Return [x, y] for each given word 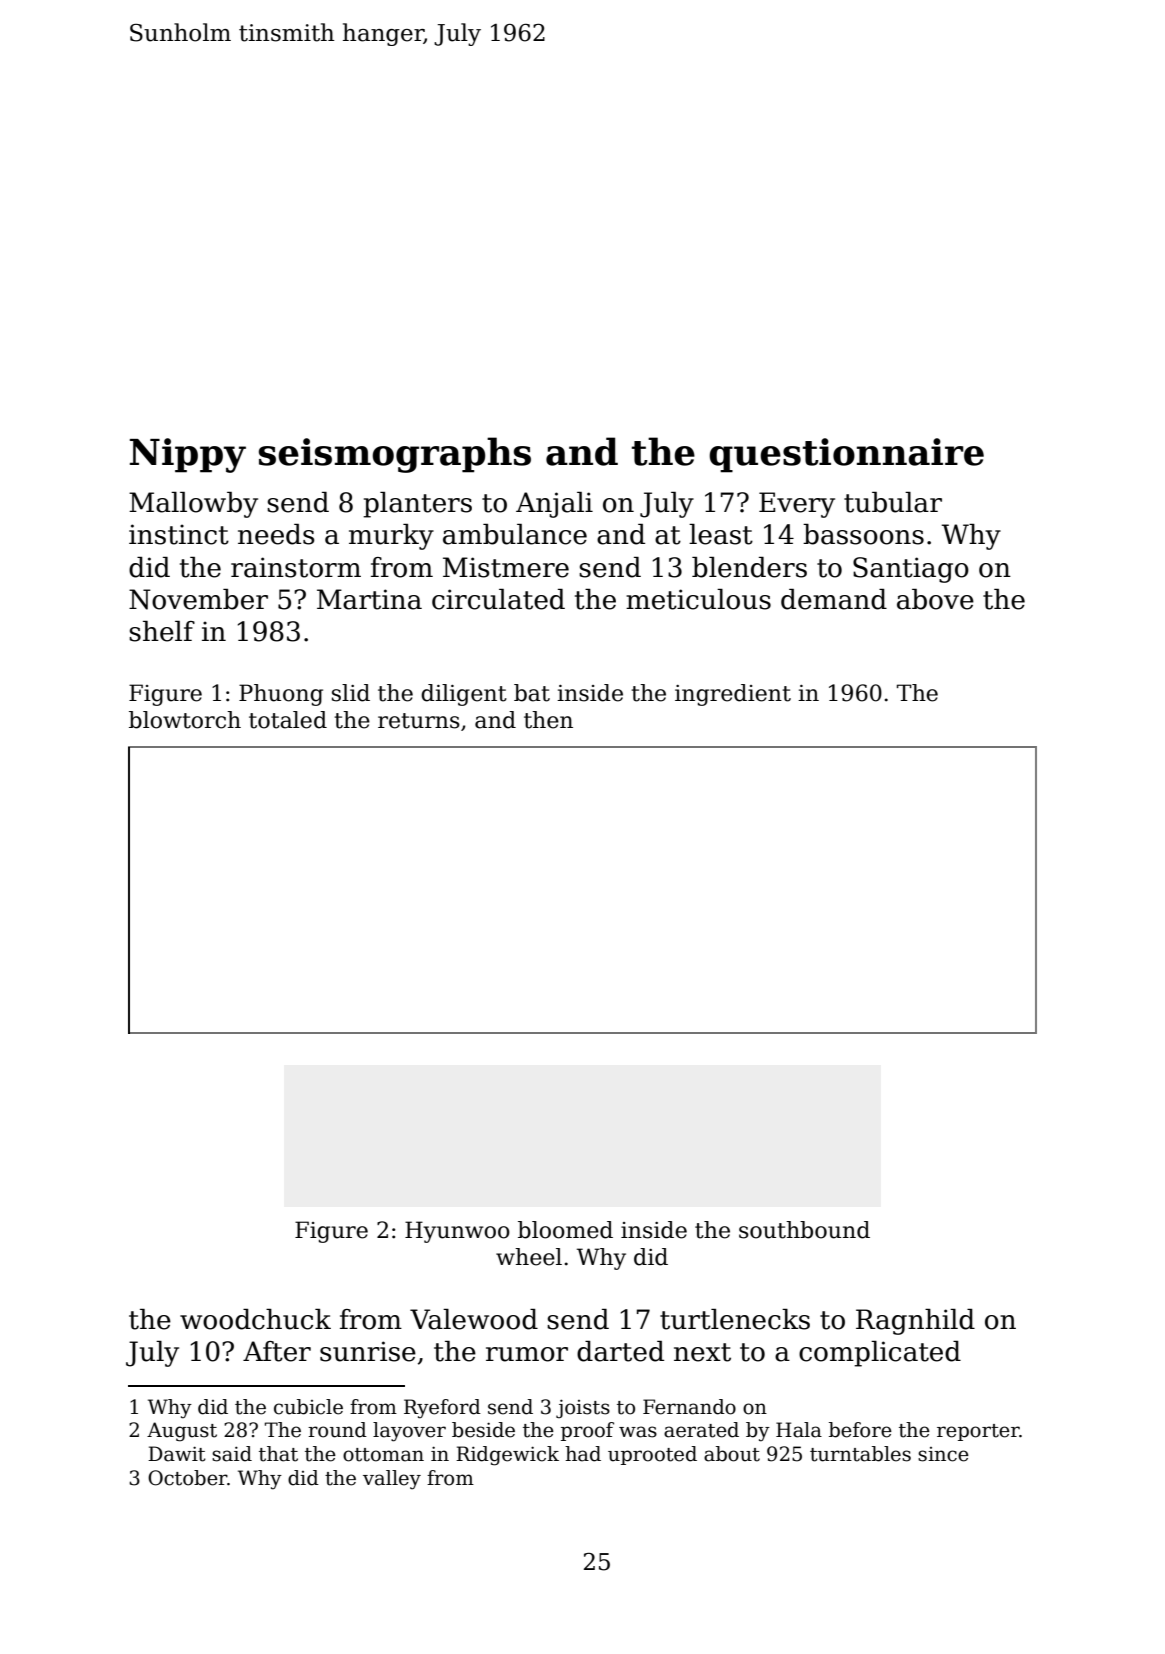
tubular [893, 502]
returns [419, 721]
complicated [880, 1354]
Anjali [554, 505]
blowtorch [185, 720]
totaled [288, 720]
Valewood [474, 1319]
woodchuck [255, 1319]
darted [620, 1351]
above [935, 599]
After [277, 1351]
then [548, 720]
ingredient [733, 695]
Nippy [188, 455]
